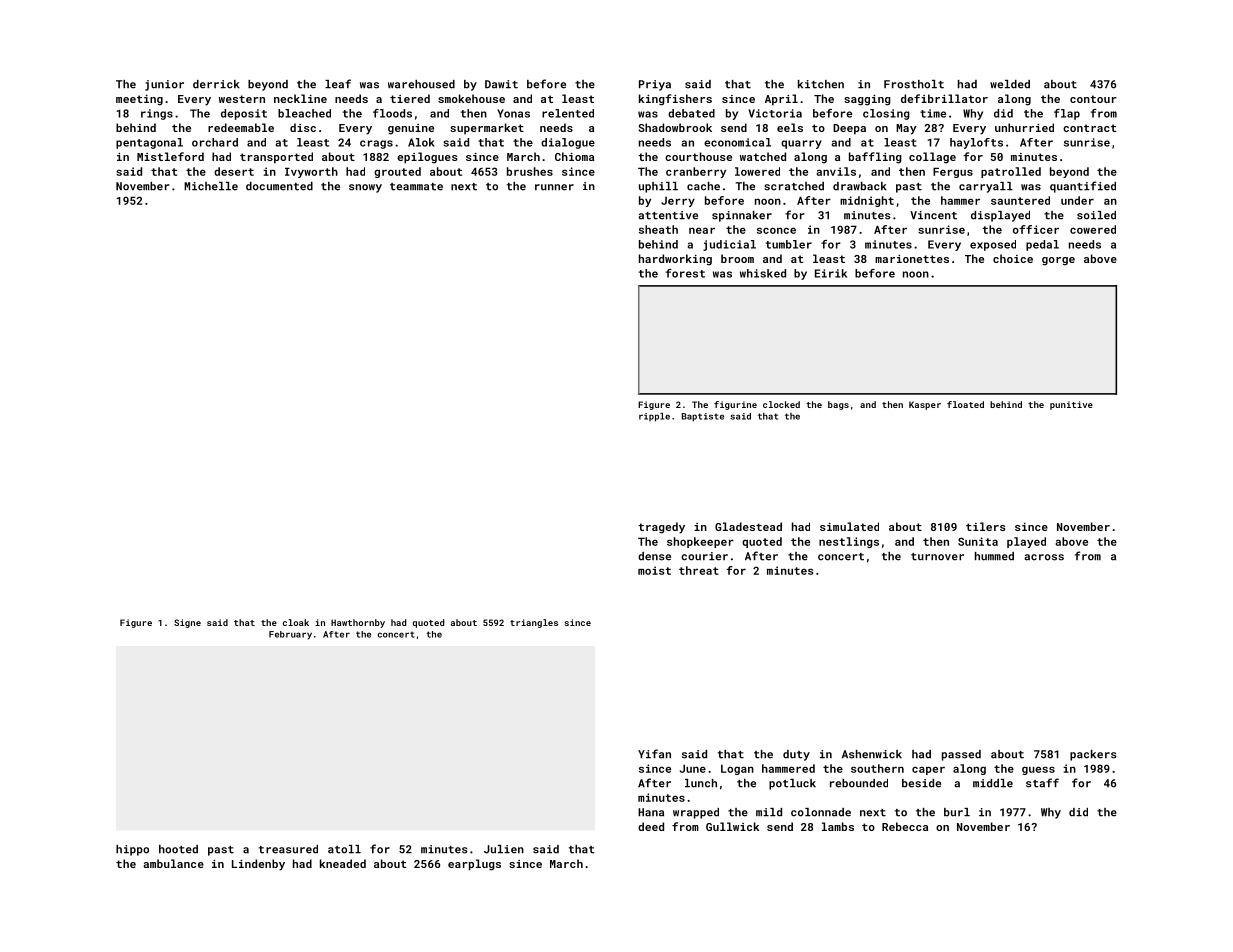 This image has height=952, width=1233. I want to click on cowered, so click(1093, 229).
